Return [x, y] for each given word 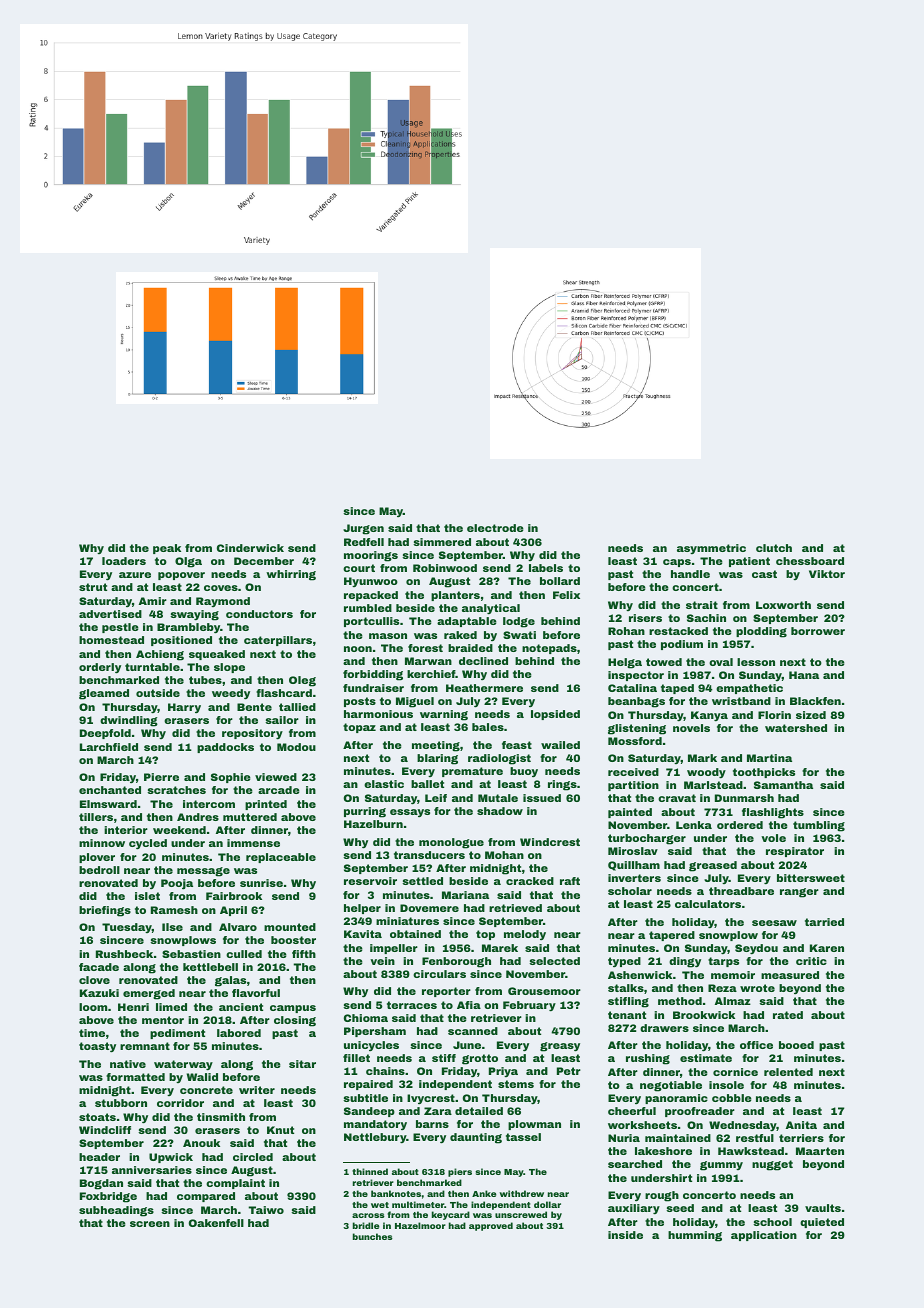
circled [253, 1157]
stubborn [121, 1103]
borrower [818, 631]
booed [796, 1045]
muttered [250, 817]
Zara [438, 1111]
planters [455, 596]
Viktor [827, 574]
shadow [500, 811]
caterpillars [278, 641]
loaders [124, 561]
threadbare [741, 891]
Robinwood [445, 568]
